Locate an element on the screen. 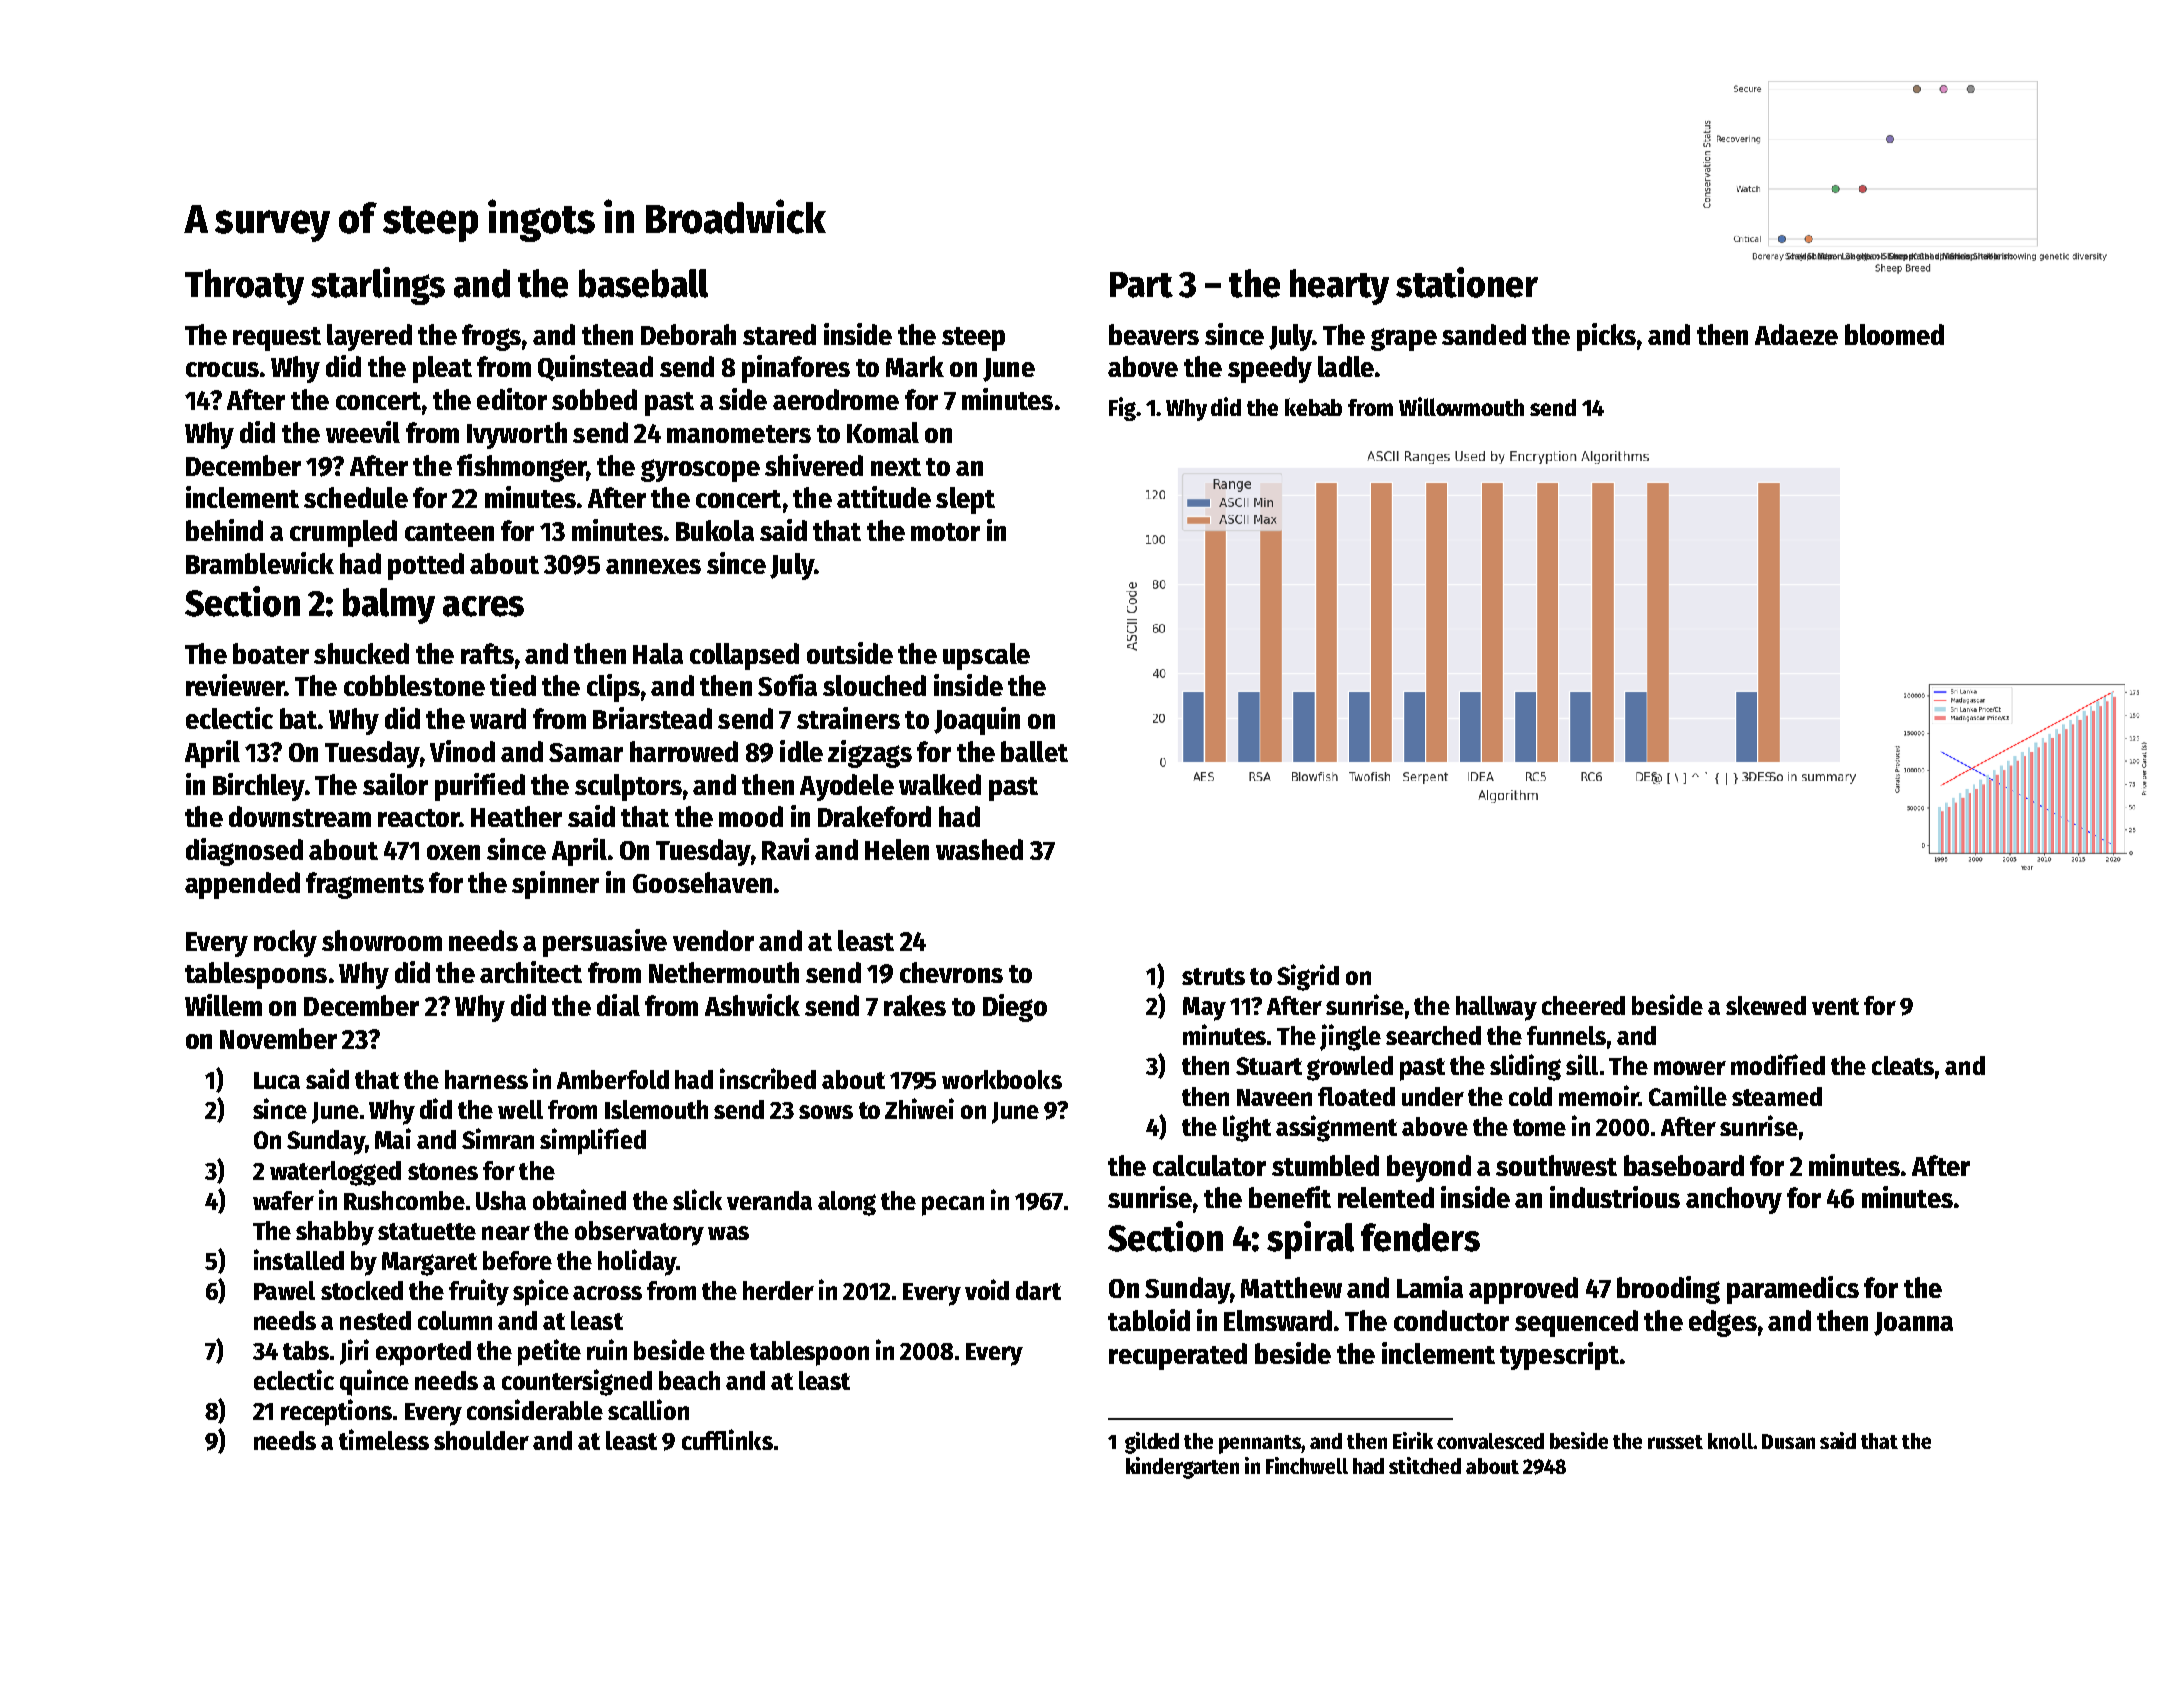  Birchley is located at coordinates (258, 787).
